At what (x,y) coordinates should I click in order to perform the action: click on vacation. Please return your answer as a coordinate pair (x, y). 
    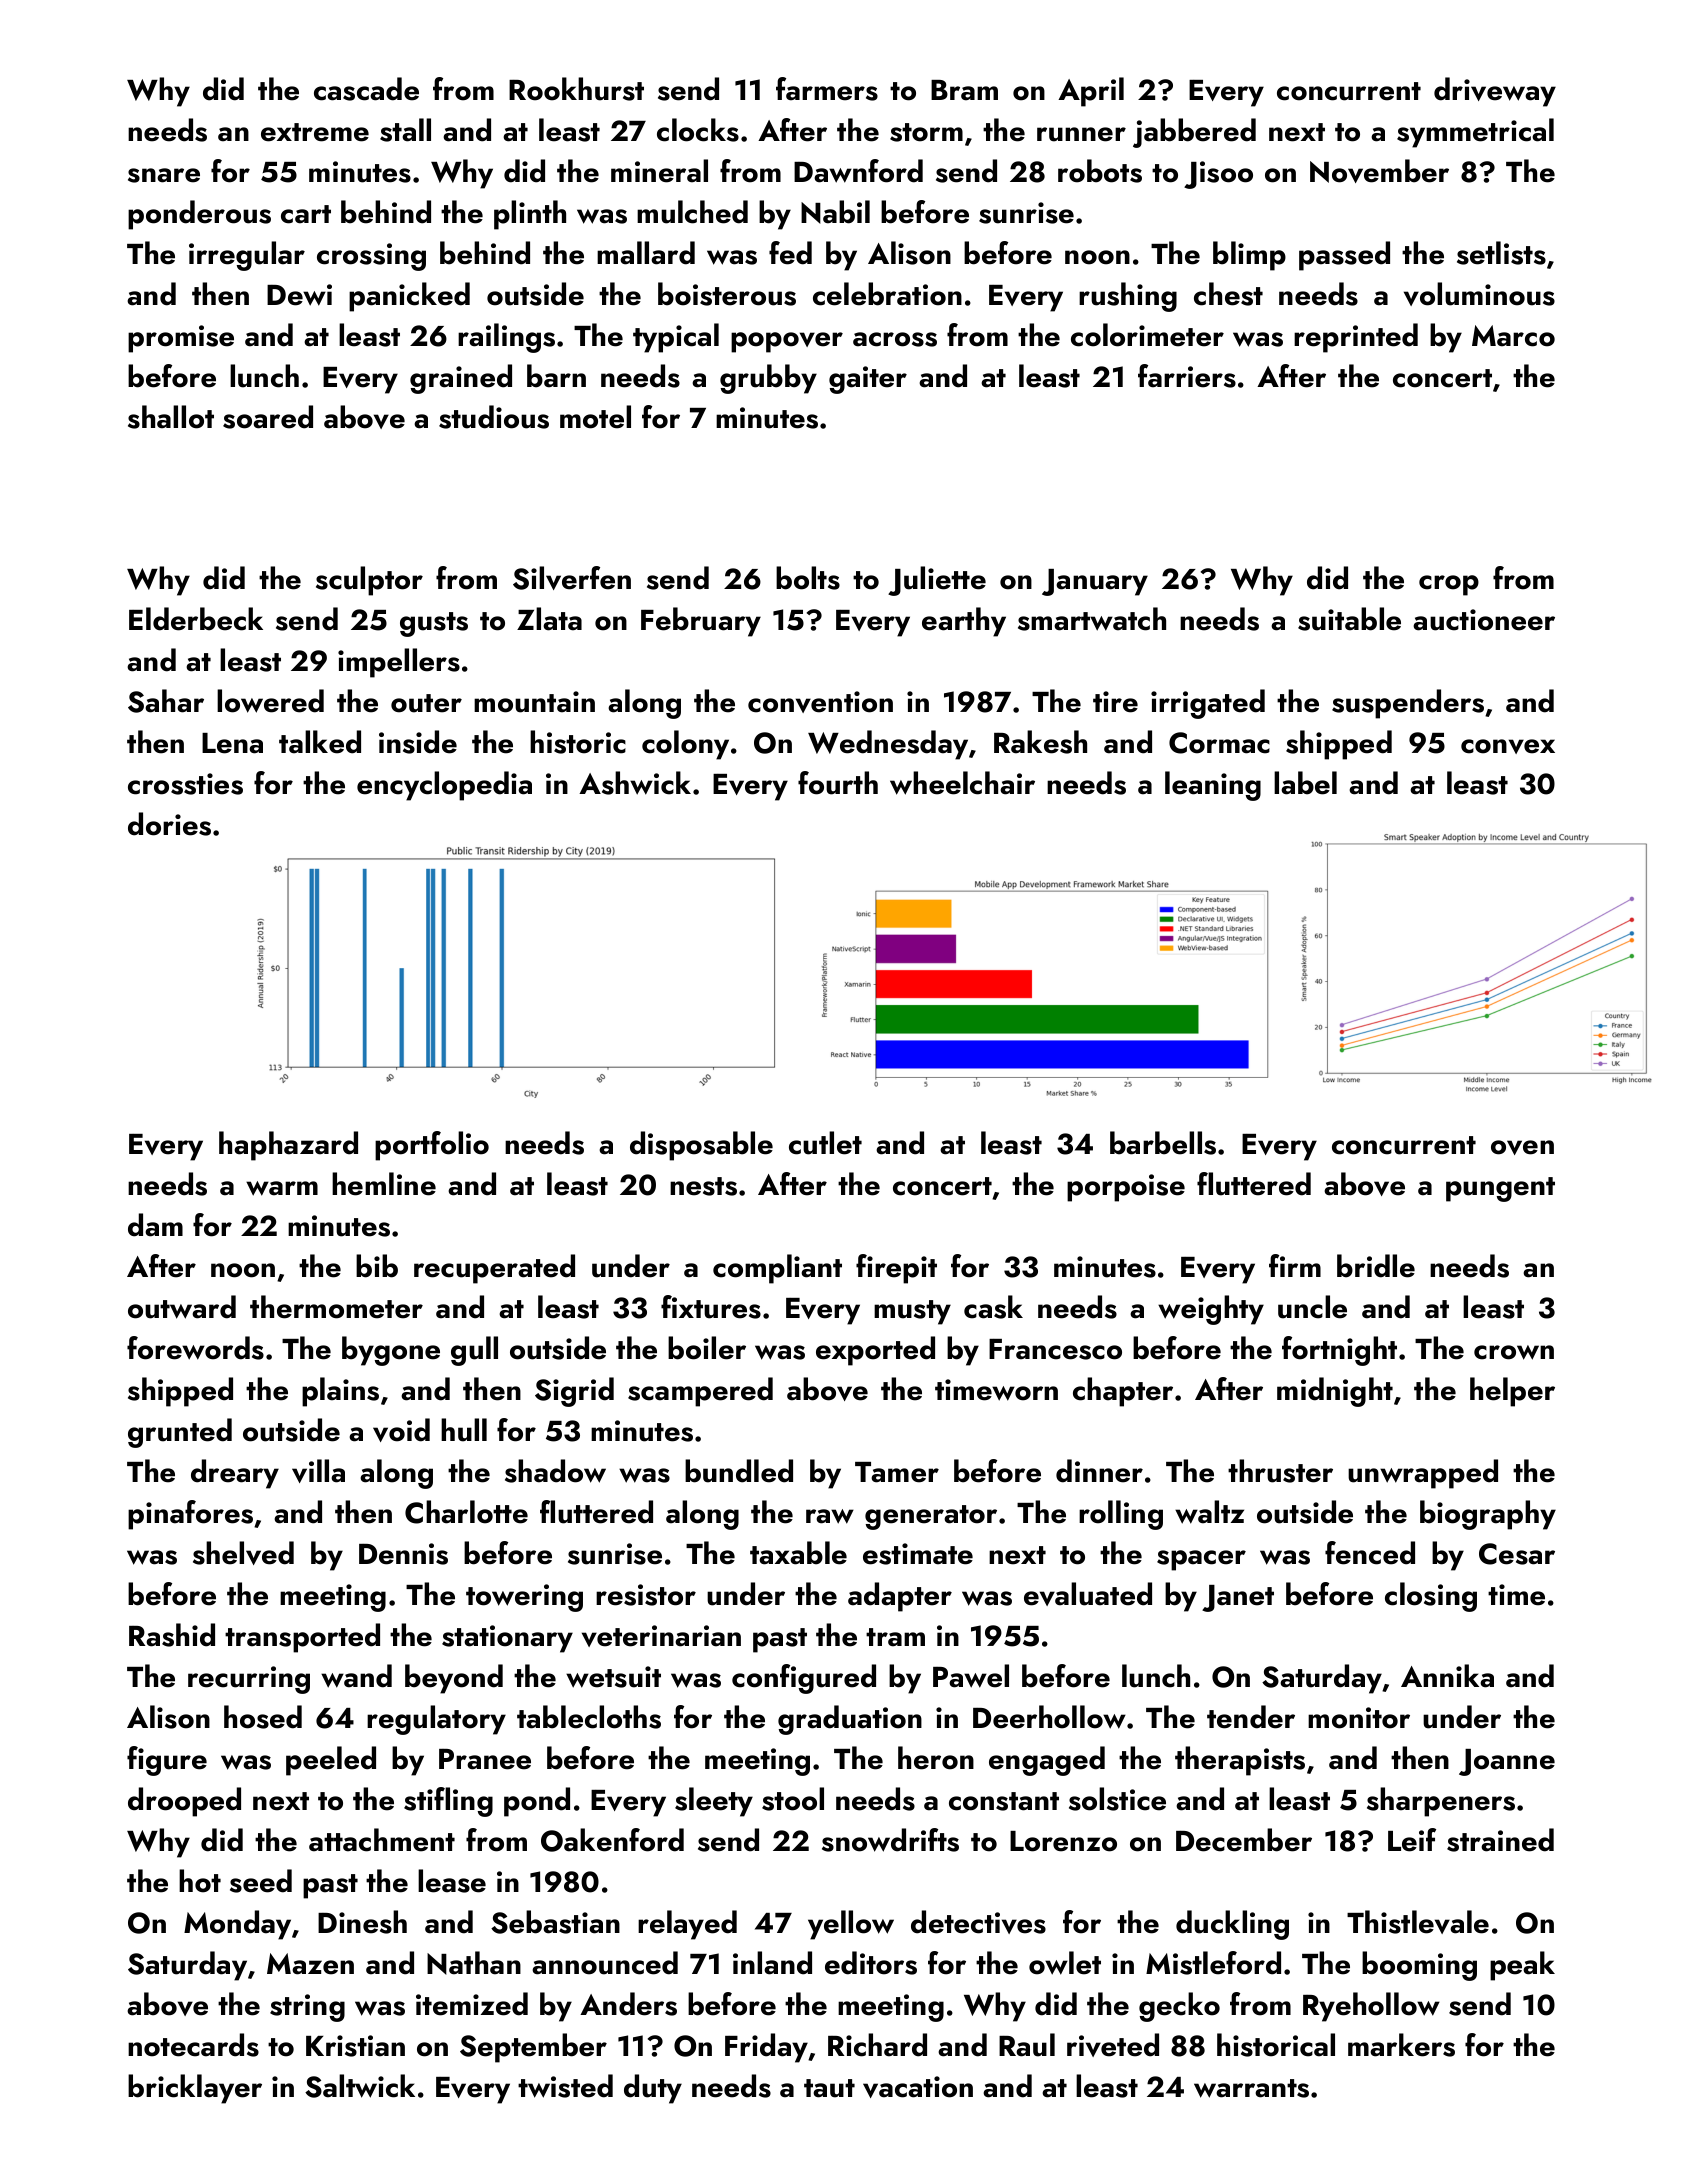
    Looking at the image, I should click on (918, 2087).
